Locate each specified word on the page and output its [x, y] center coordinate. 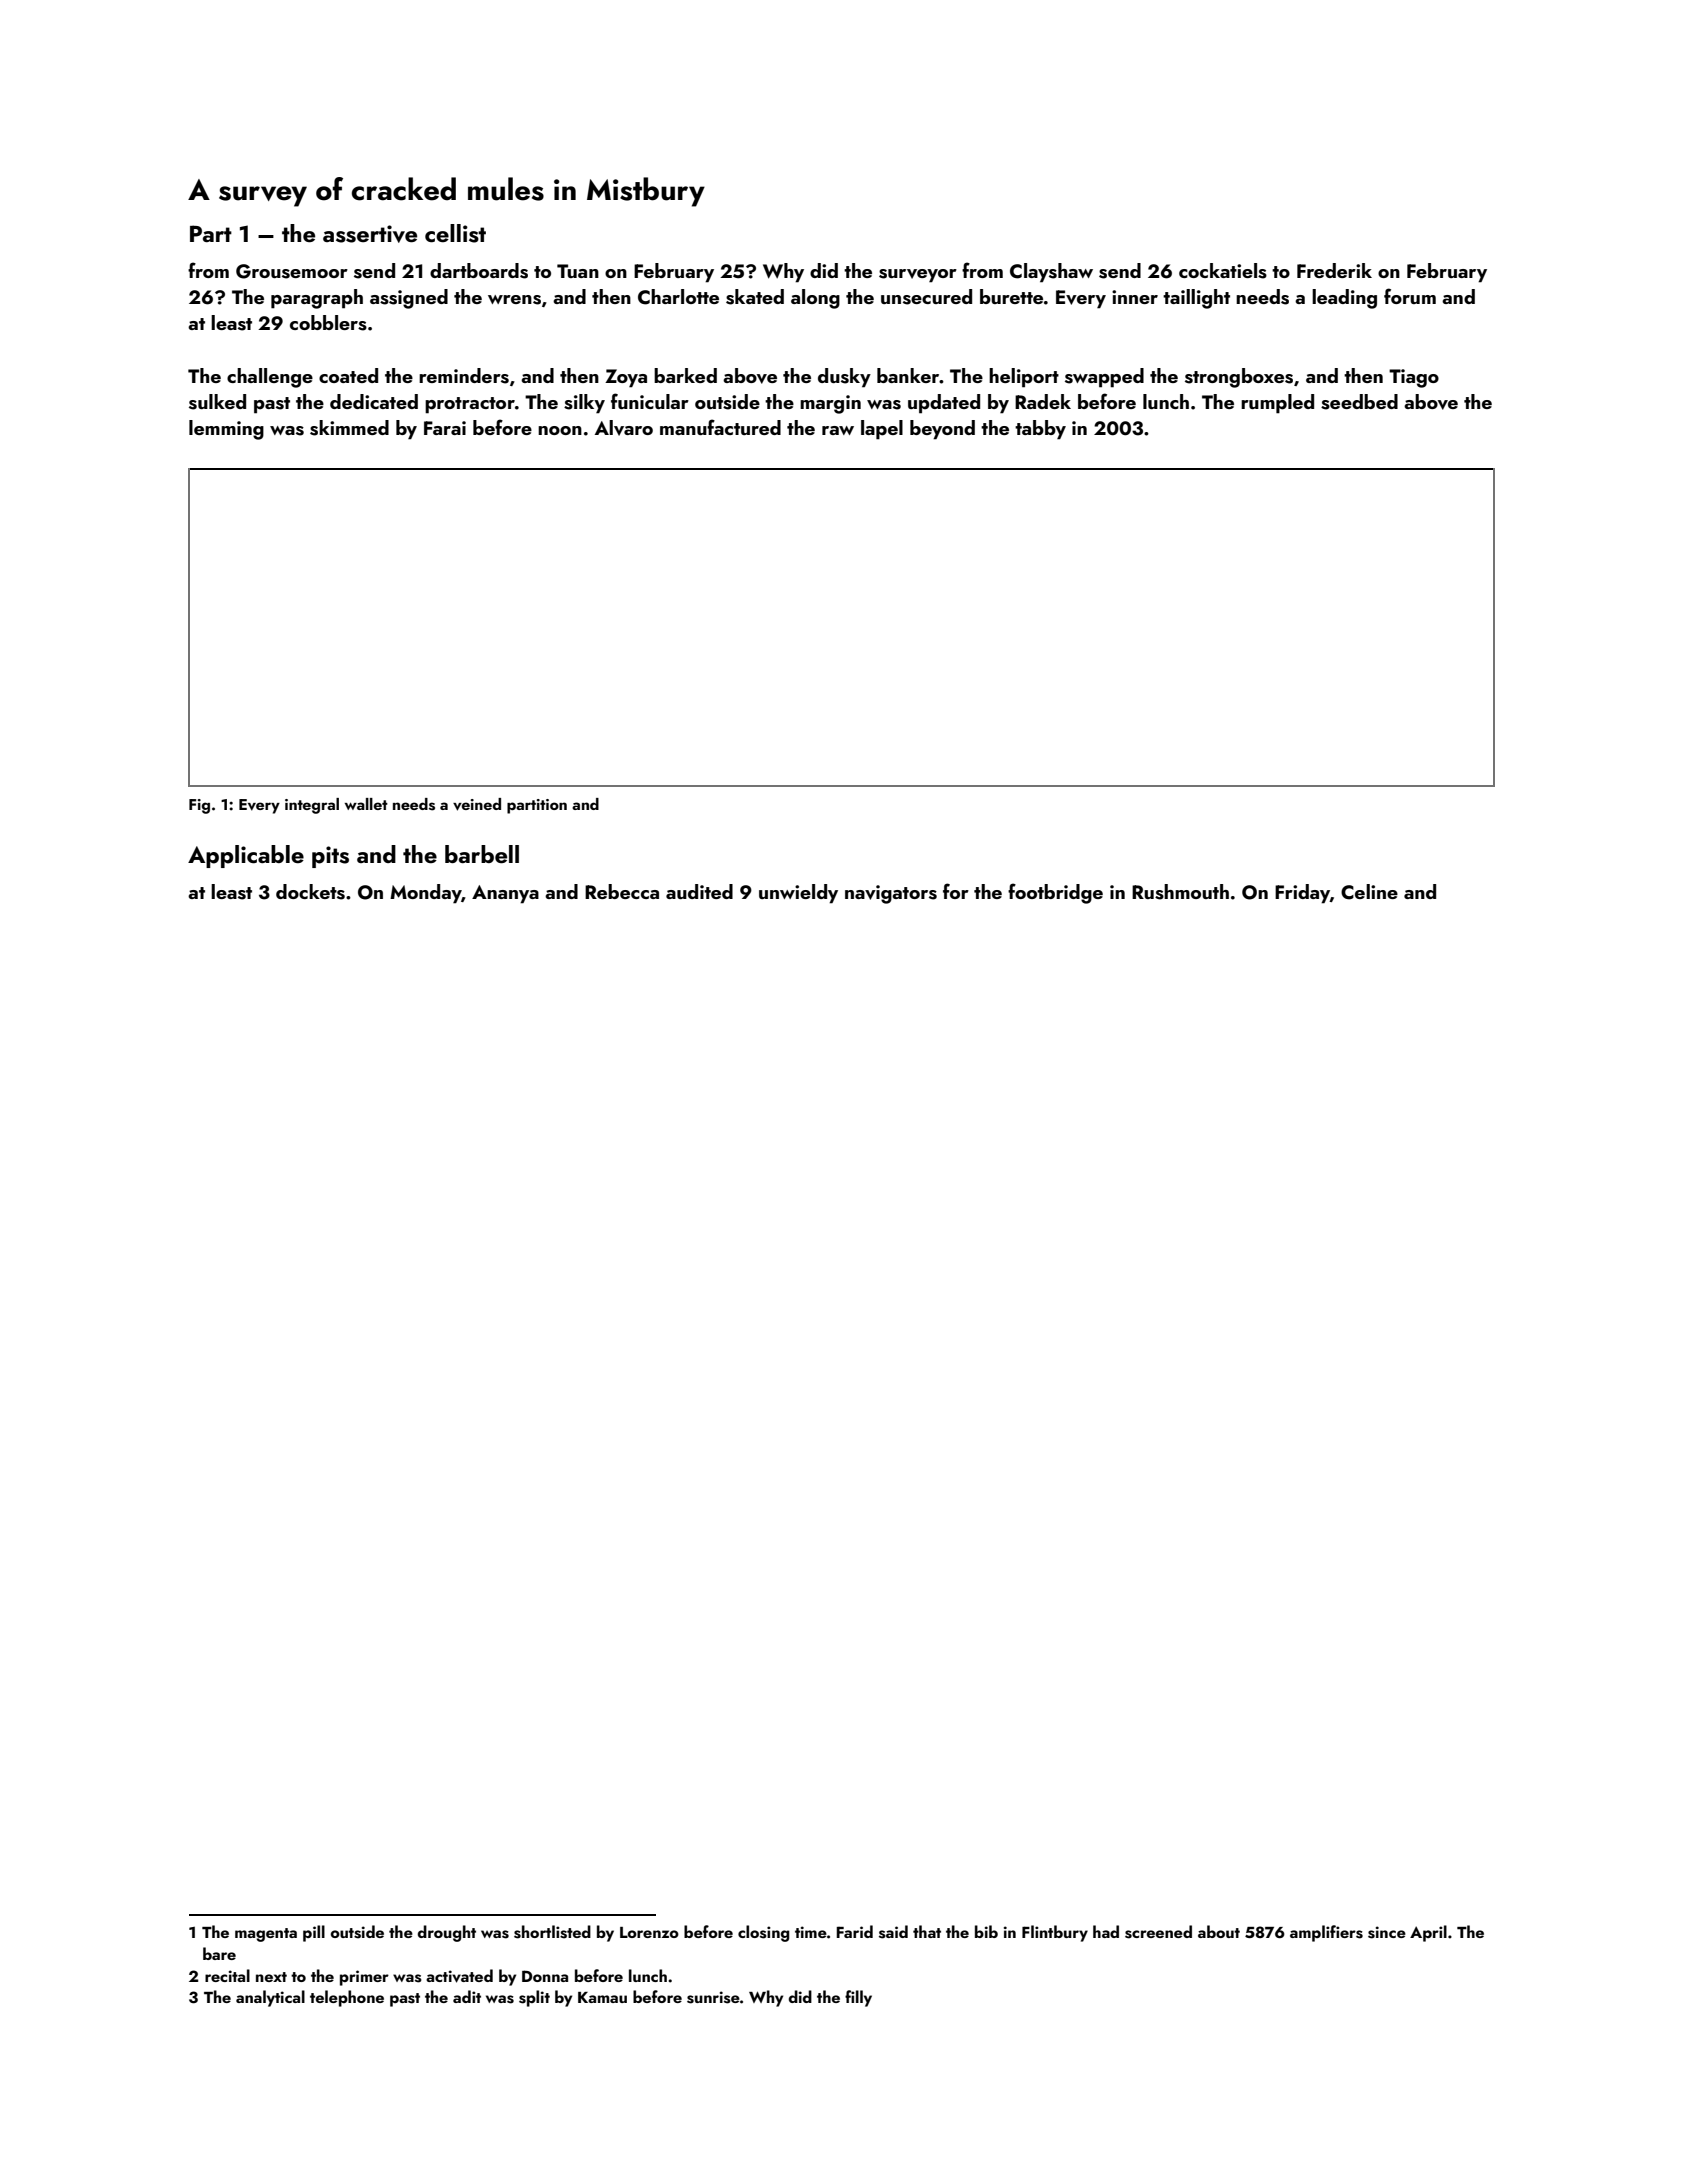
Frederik [1334, 270]
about [1219, 1931]
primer [364, 1978]
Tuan [578, 271]
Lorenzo [649, 1932]
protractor [470, 405]
